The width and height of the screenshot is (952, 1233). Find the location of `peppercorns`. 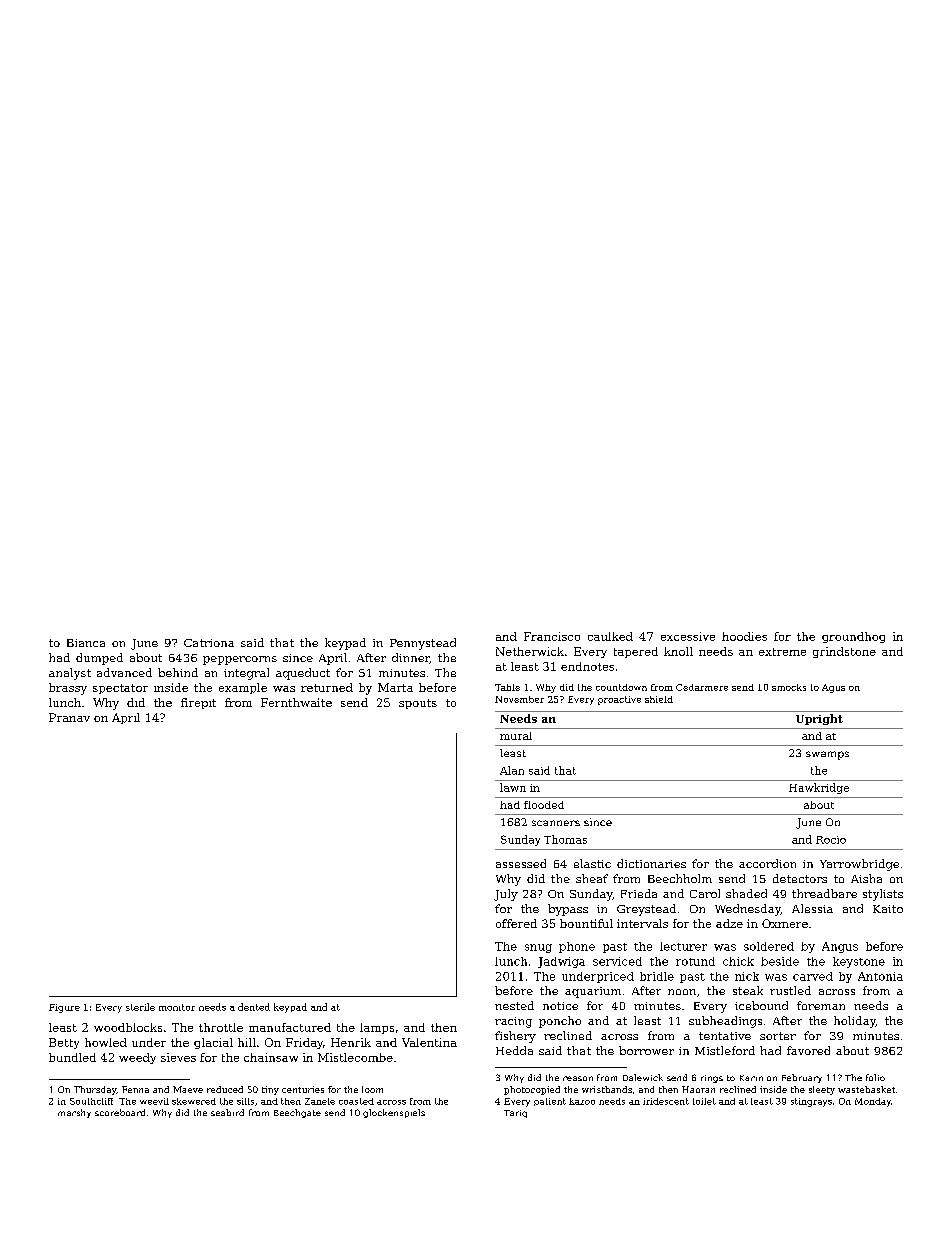

peppercorns is located at coordinates (240, 660).
